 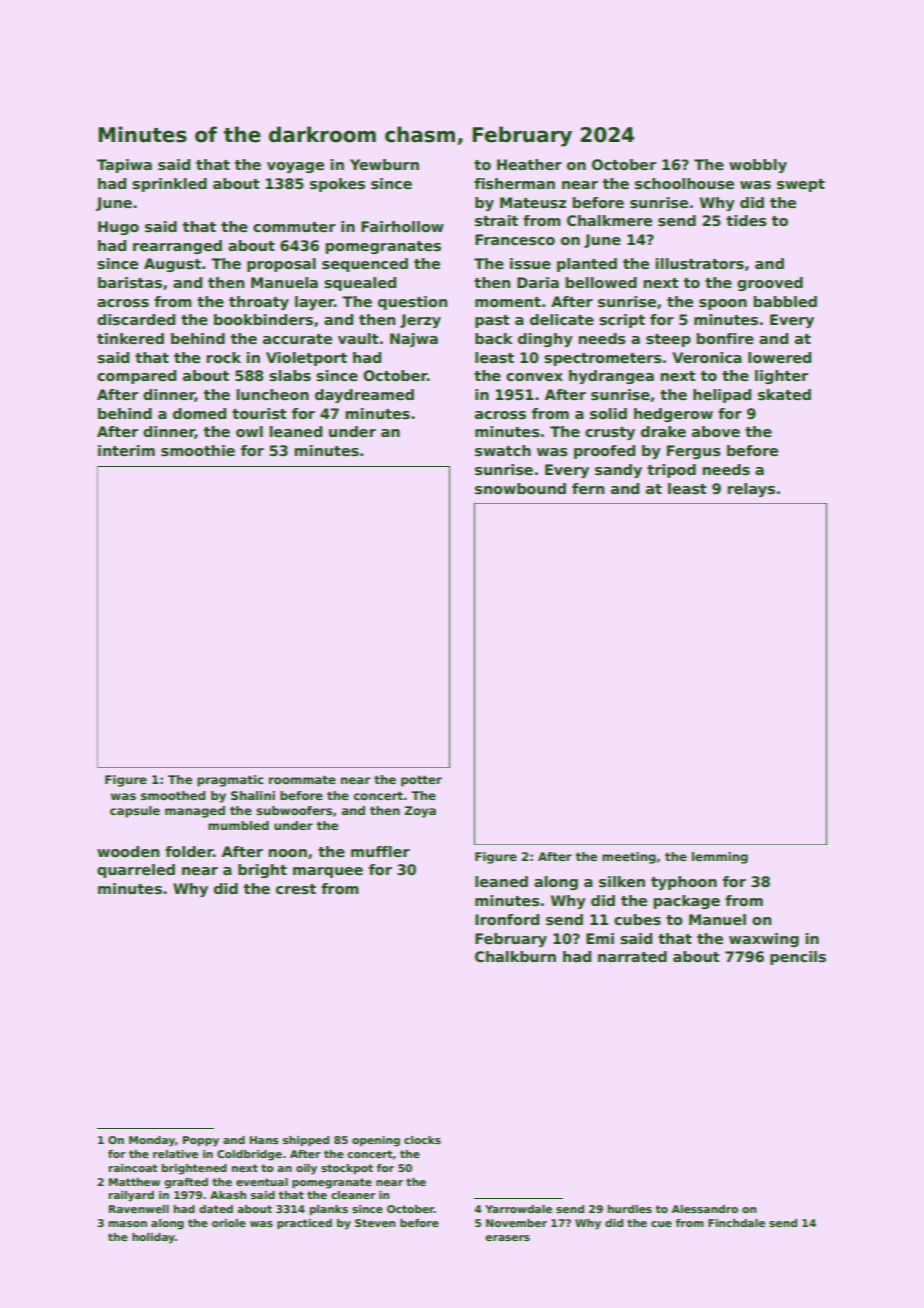 What do you see at coordinates (124, 166) in the screenshot?
I see `Tapiwa` at bounding box center [124, 166].
